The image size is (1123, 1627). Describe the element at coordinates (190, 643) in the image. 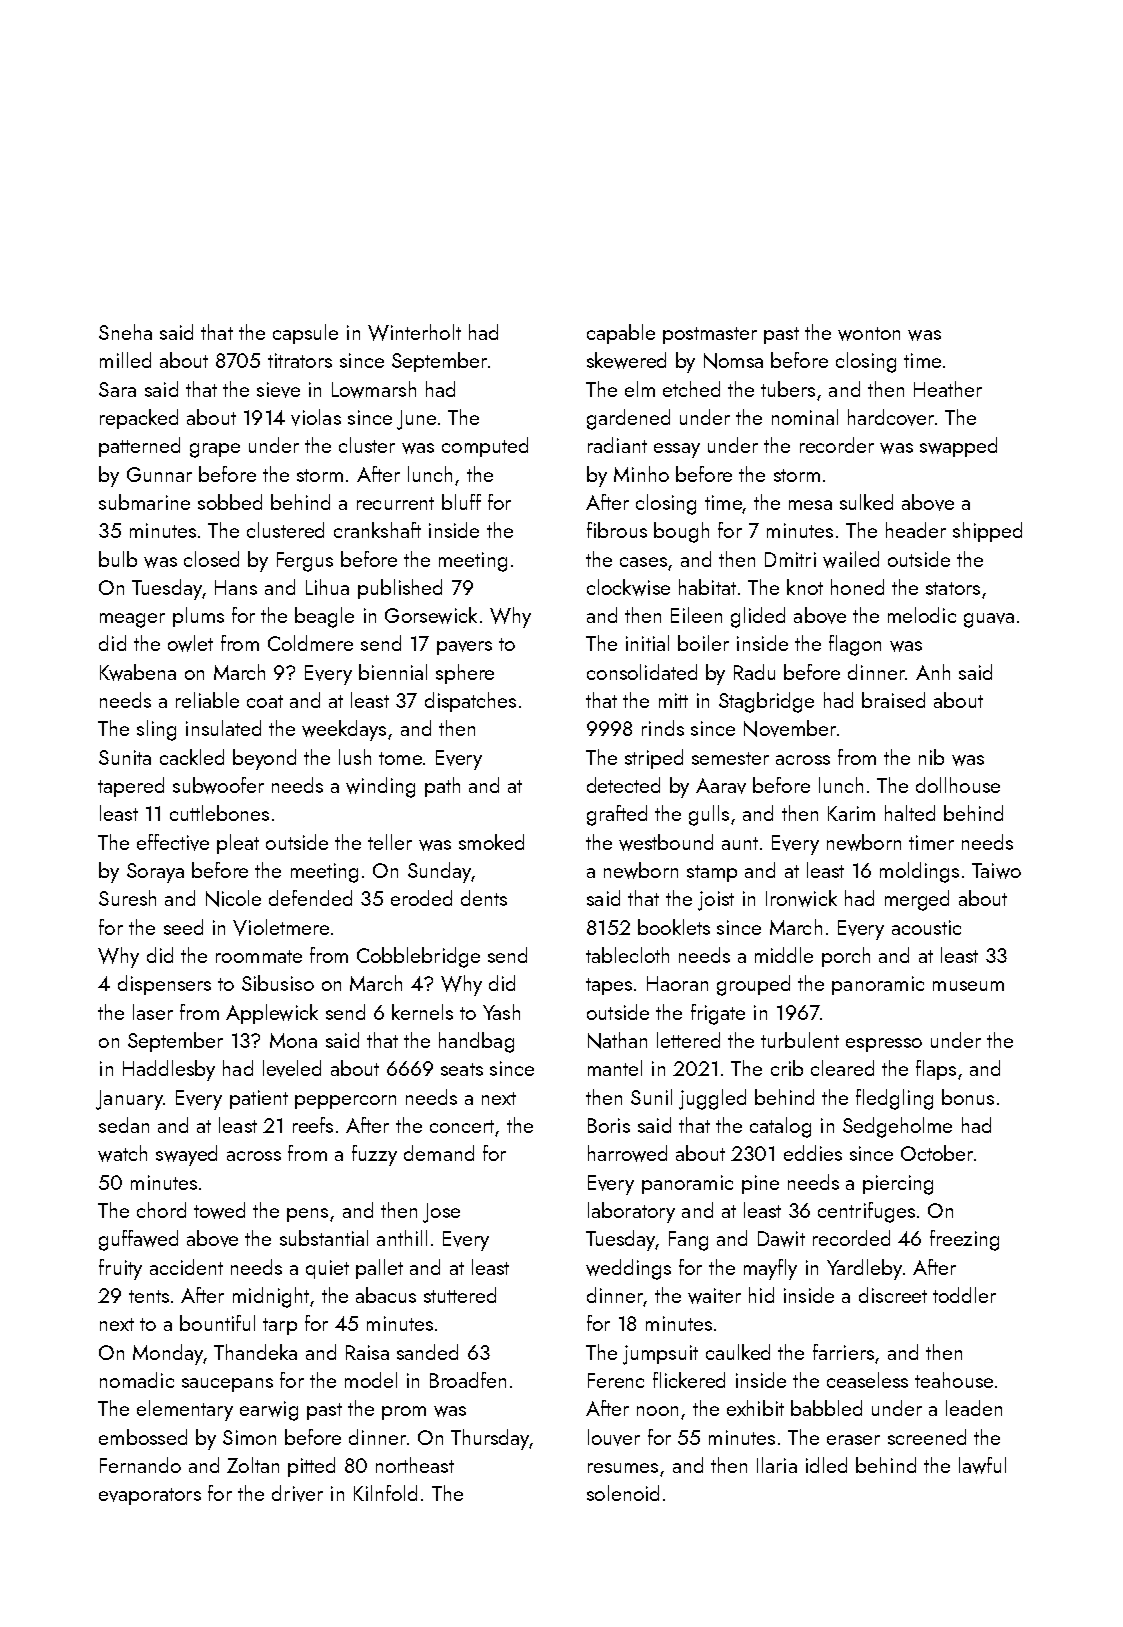

I see `owlet` at that location.
